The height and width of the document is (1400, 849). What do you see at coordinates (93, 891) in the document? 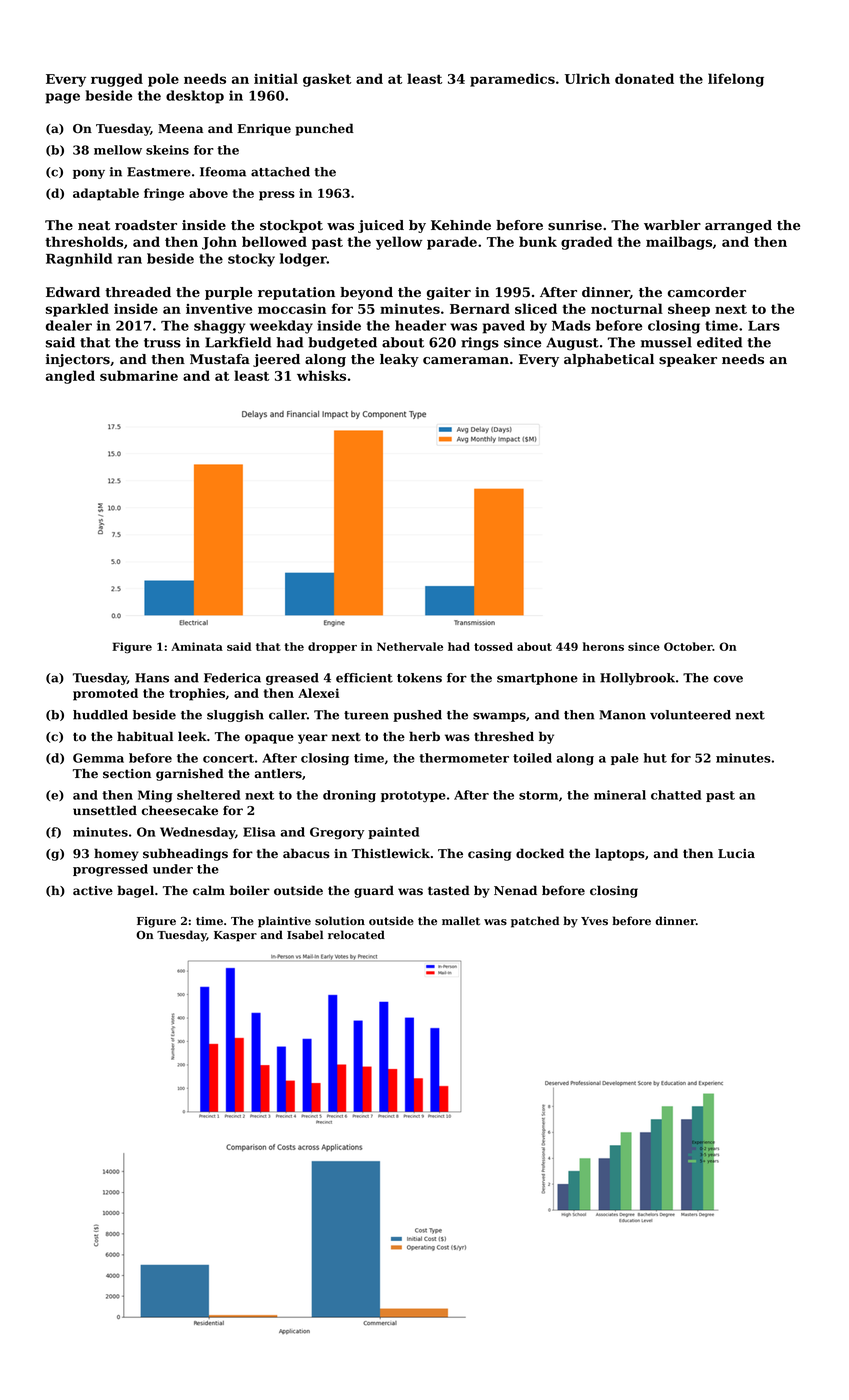
I see `active` at bounding box center [93, 891].
